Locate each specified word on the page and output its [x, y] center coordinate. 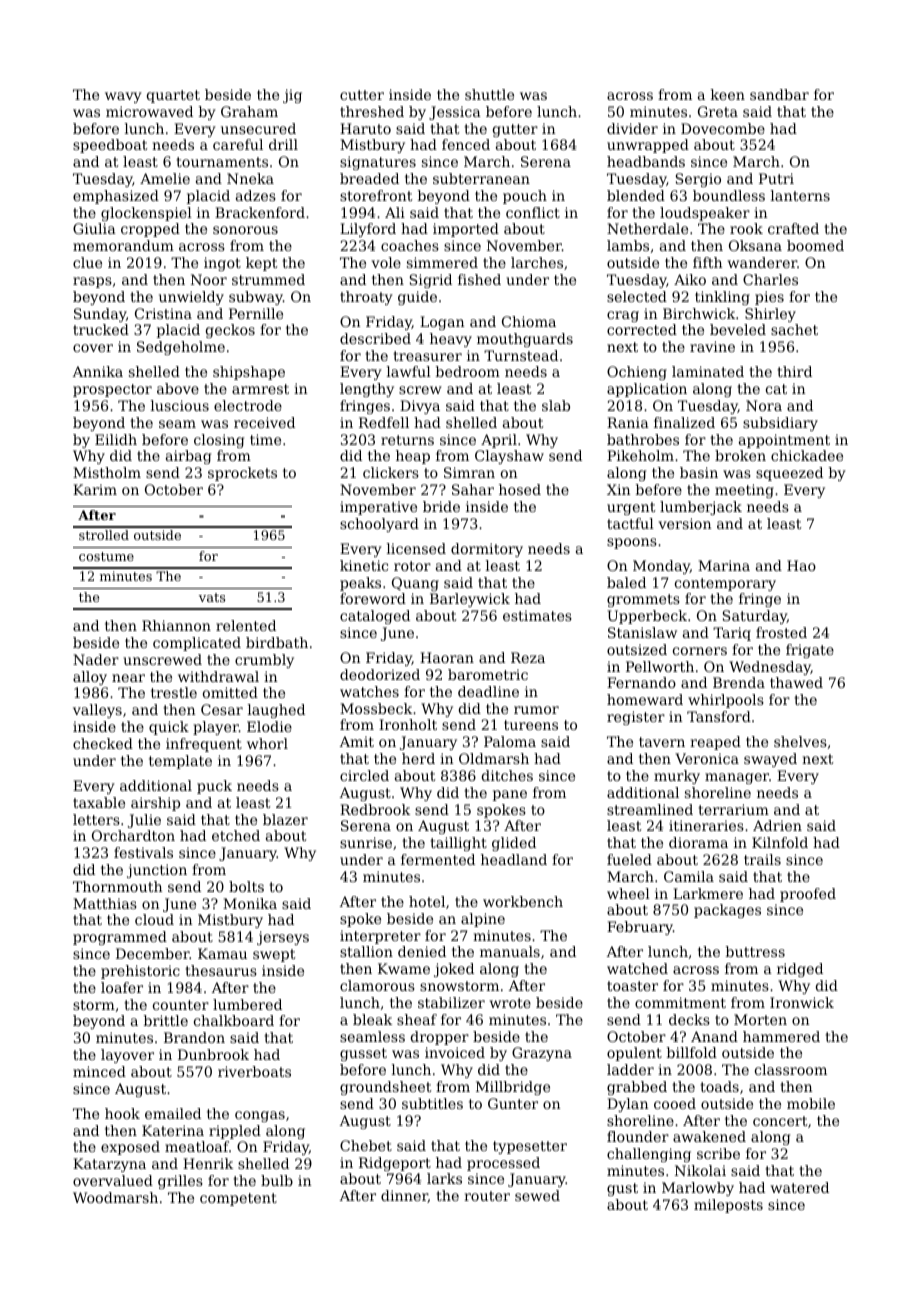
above [178, 388]
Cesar [222, 709]
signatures [378, 163]
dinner [404, 1196]
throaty [366, 298]
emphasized [116, 197]
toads [719, 1086]
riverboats [254, 1071]
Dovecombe [723, 128]
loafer [122, 987]
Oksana [755, 245]
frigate [810, 651]
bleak [372, 1019]
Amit [357, 741]
